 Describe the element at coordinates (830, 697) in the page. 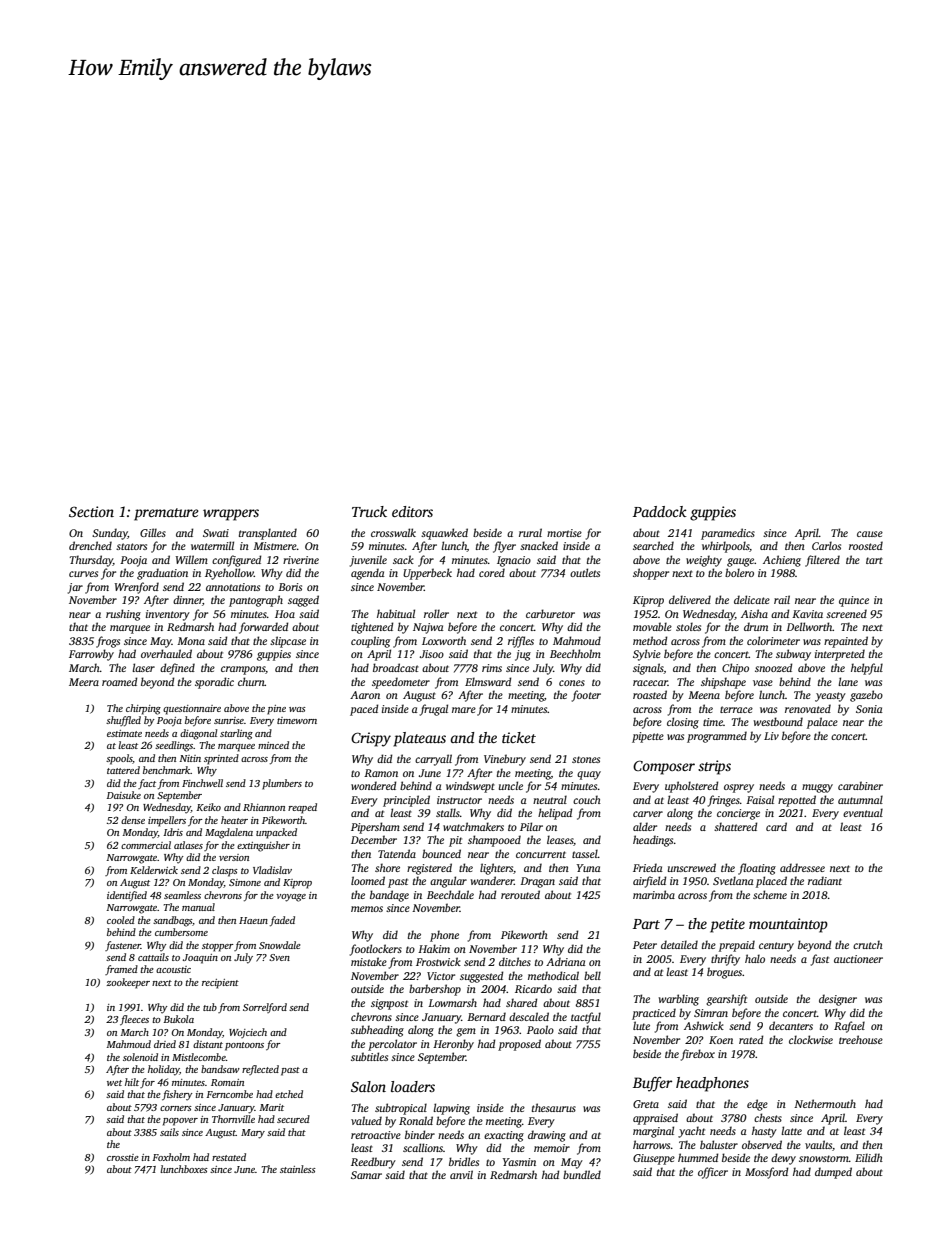

I see `yeasty` at that location.
